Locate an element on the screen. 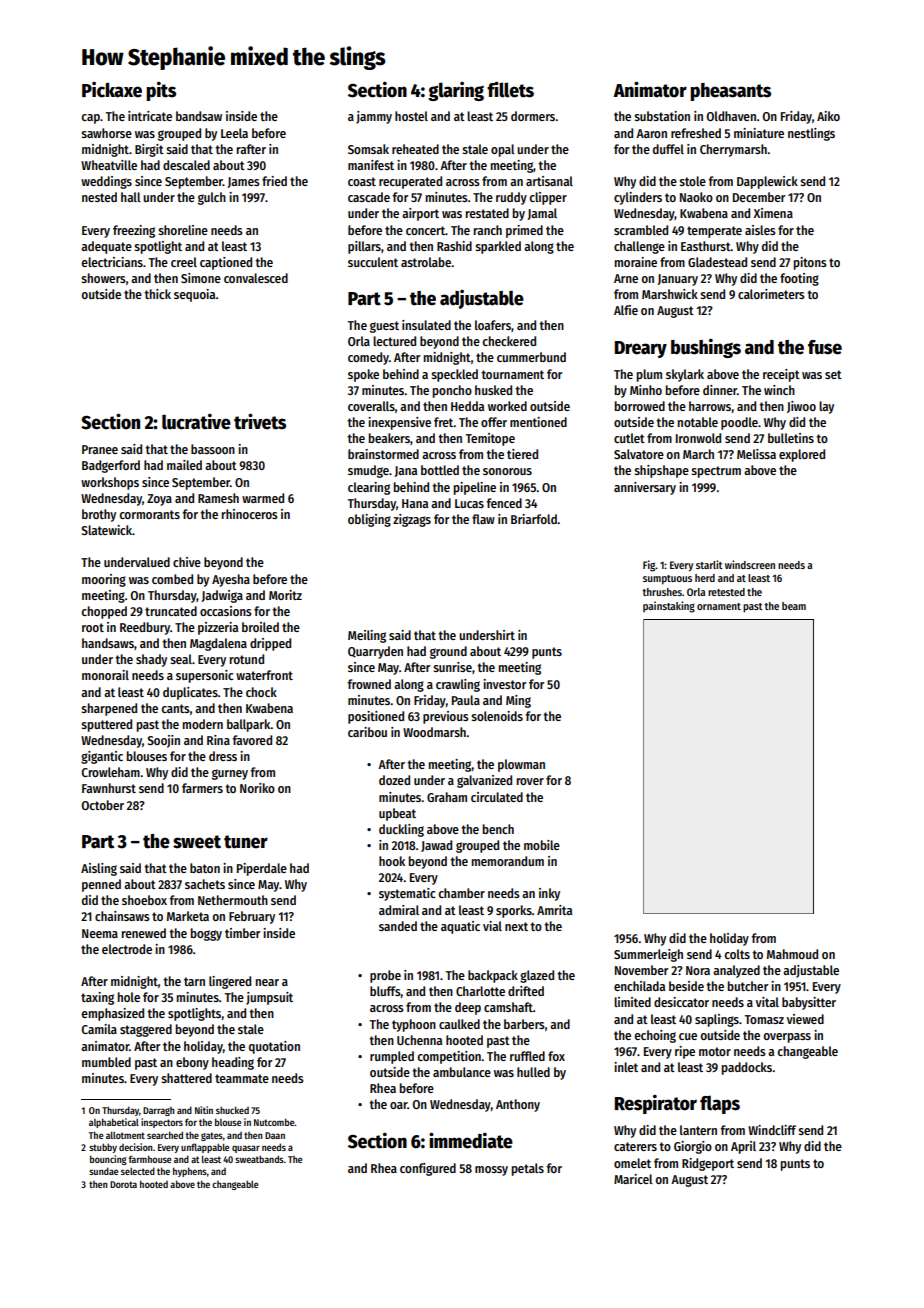 The width and height of the screenshot is (924, 1308). Mahmoud is located at coordinates (792, 954).
